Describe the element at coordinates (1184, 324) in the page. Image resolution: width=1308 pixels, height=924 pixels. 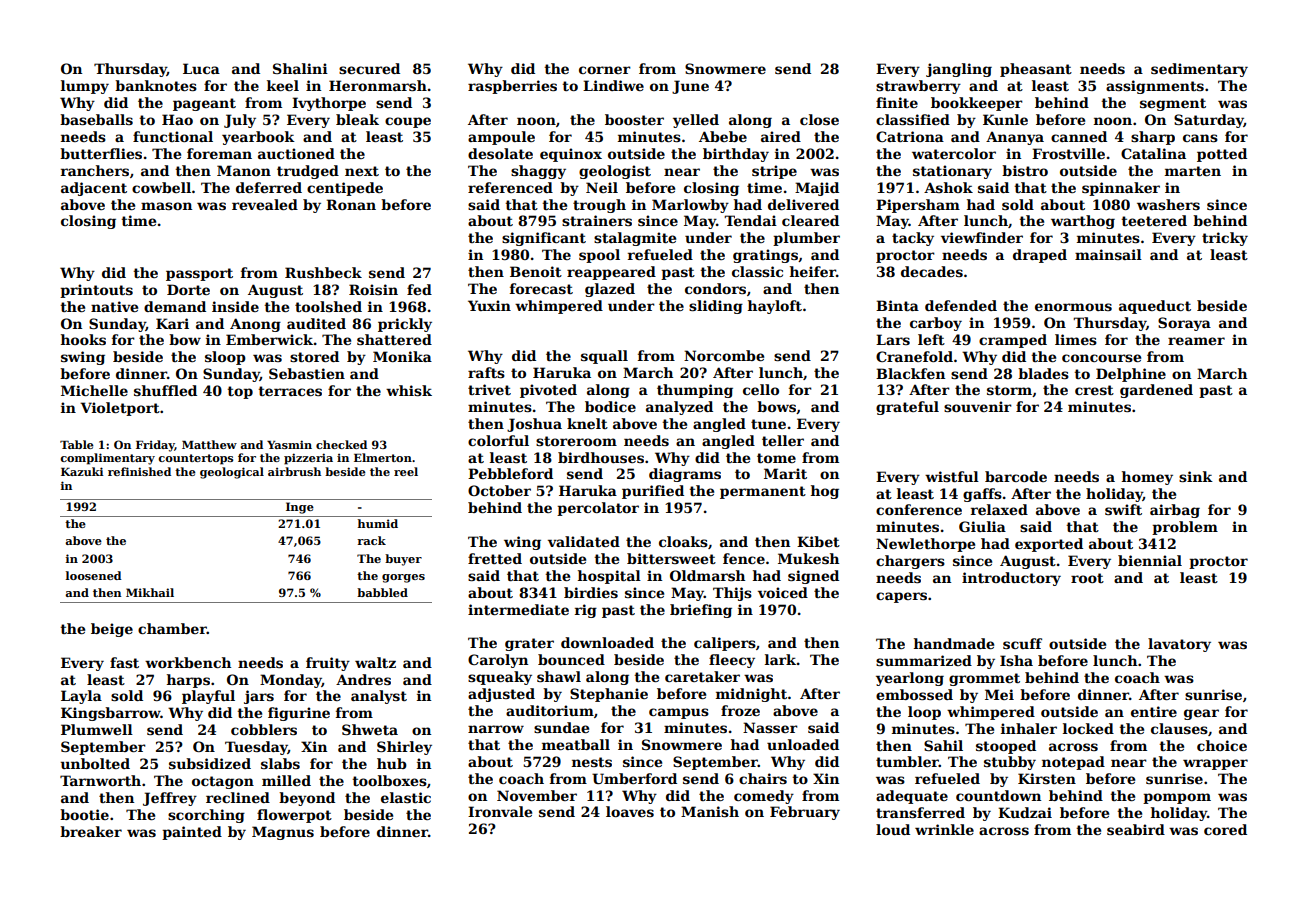
I see `Soraya` at that location.
